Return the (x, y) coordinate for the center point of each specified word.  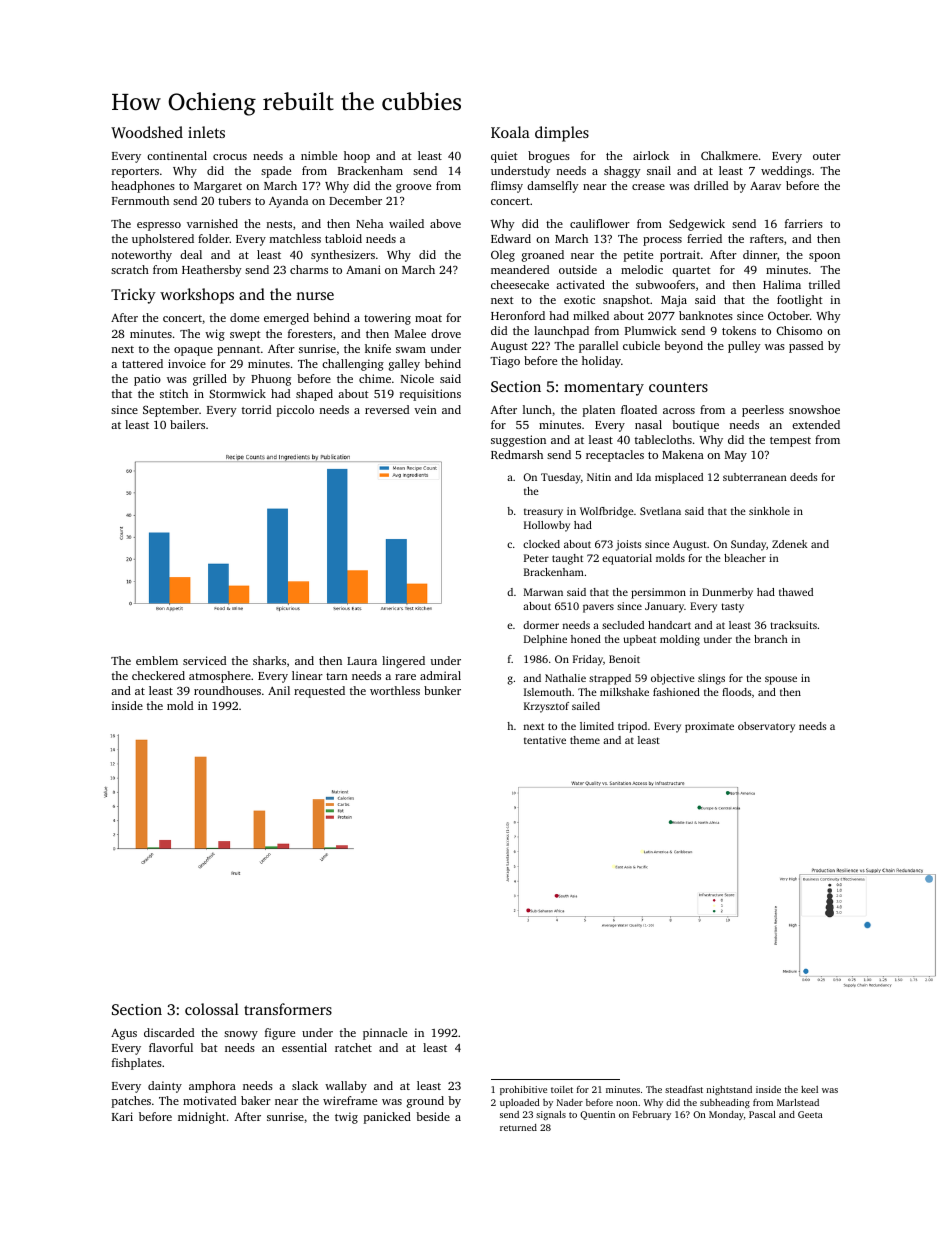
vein (425, 409)
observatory (766, 727)
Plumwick (651, 330)
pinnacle (385, 1034)
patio (147, 380)
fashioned (676, 692)
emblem (157, 660)
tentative (545, 740)
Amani (363, 269)
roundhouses (227, 690)
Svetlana (660, 511)
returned (518, 1127)
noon (627, 1103)
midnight (202, 1118)
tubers (234, 200)
